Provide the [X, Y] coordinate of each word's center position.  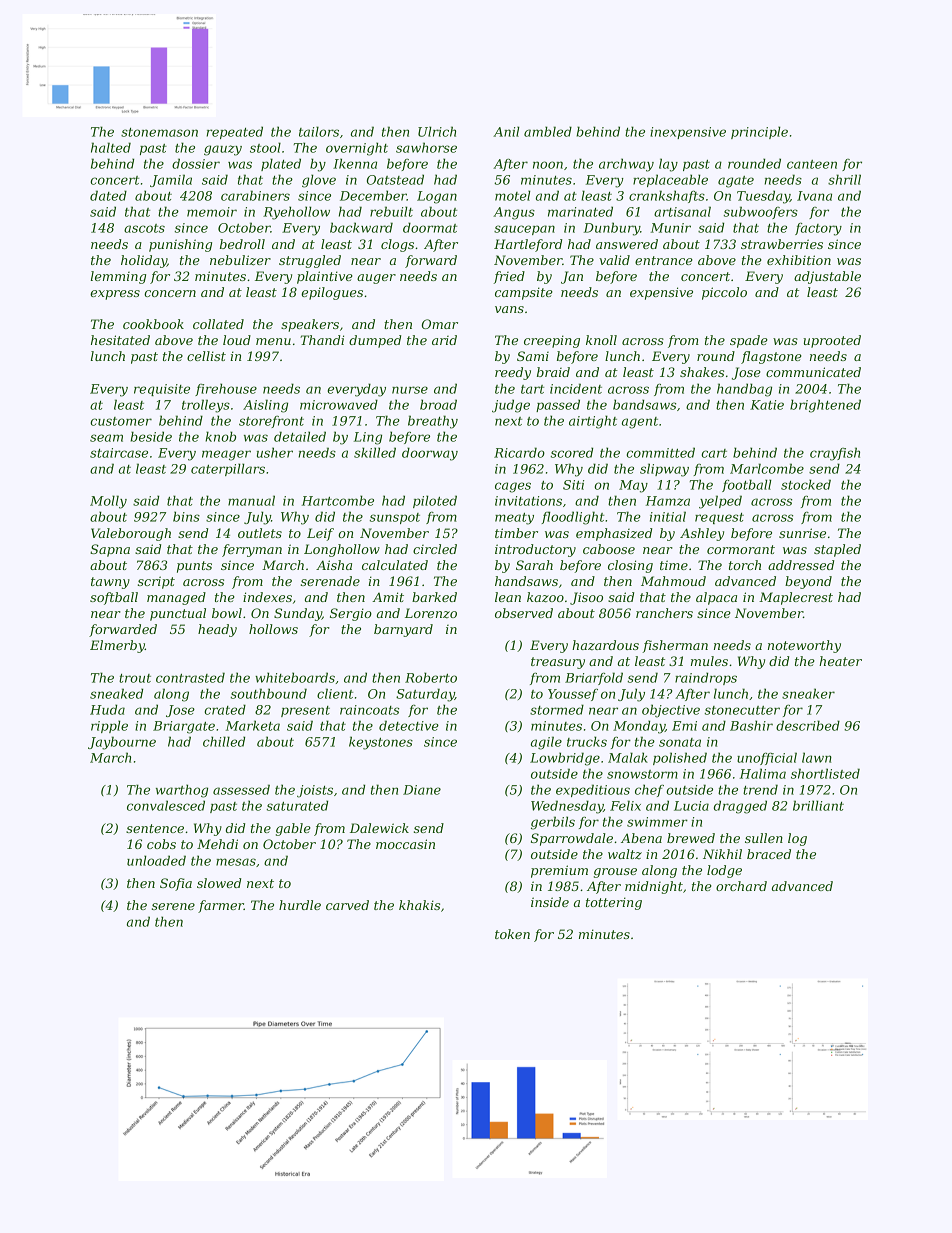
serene [173, 906]
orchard [741, 886]
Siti [573, 485]
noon [548, 165]
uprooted [832, 341]
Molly [108, 502]
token [512, 934]
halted [111, 147]
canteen [812, 164]
